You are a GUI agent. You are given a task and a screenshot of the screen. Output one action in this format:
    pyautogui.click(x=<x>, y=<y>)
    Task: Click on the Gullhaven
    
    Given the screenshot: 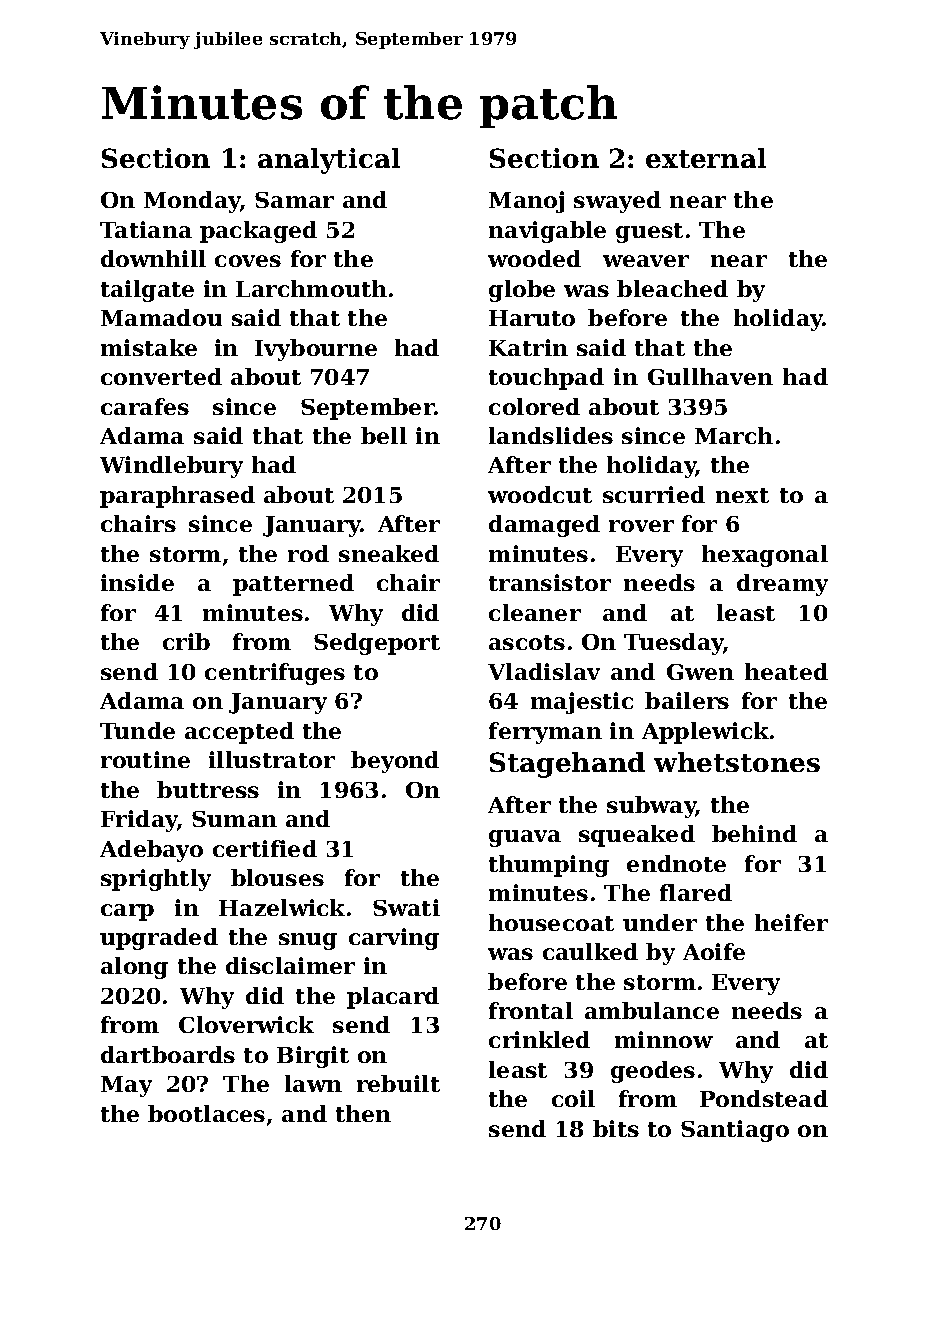 What is the action you would take?
    pyautogui.click(x=710, y=376)
